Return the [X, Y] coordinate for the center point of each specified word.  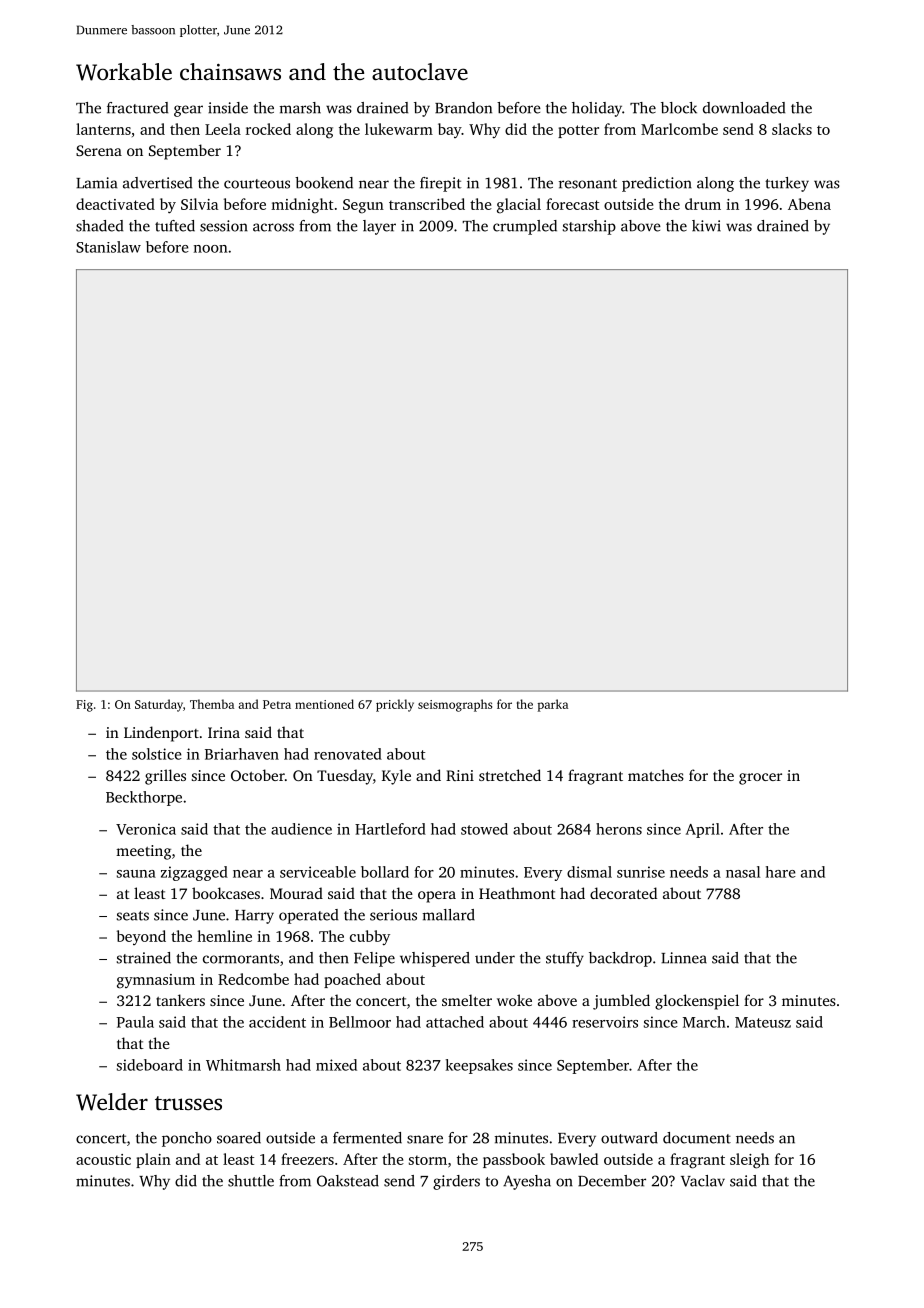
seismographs [455, 705]
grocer [760, 779]
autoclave [420, 72]
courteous [257, 184]
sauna [136, 874]
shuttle [251, 1181]
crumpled [525, 227]
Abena [809, 204]
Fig [84, 706]
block [679, 108]
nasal [743, 872]
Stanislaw [108, 247]
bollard [385, 872]
